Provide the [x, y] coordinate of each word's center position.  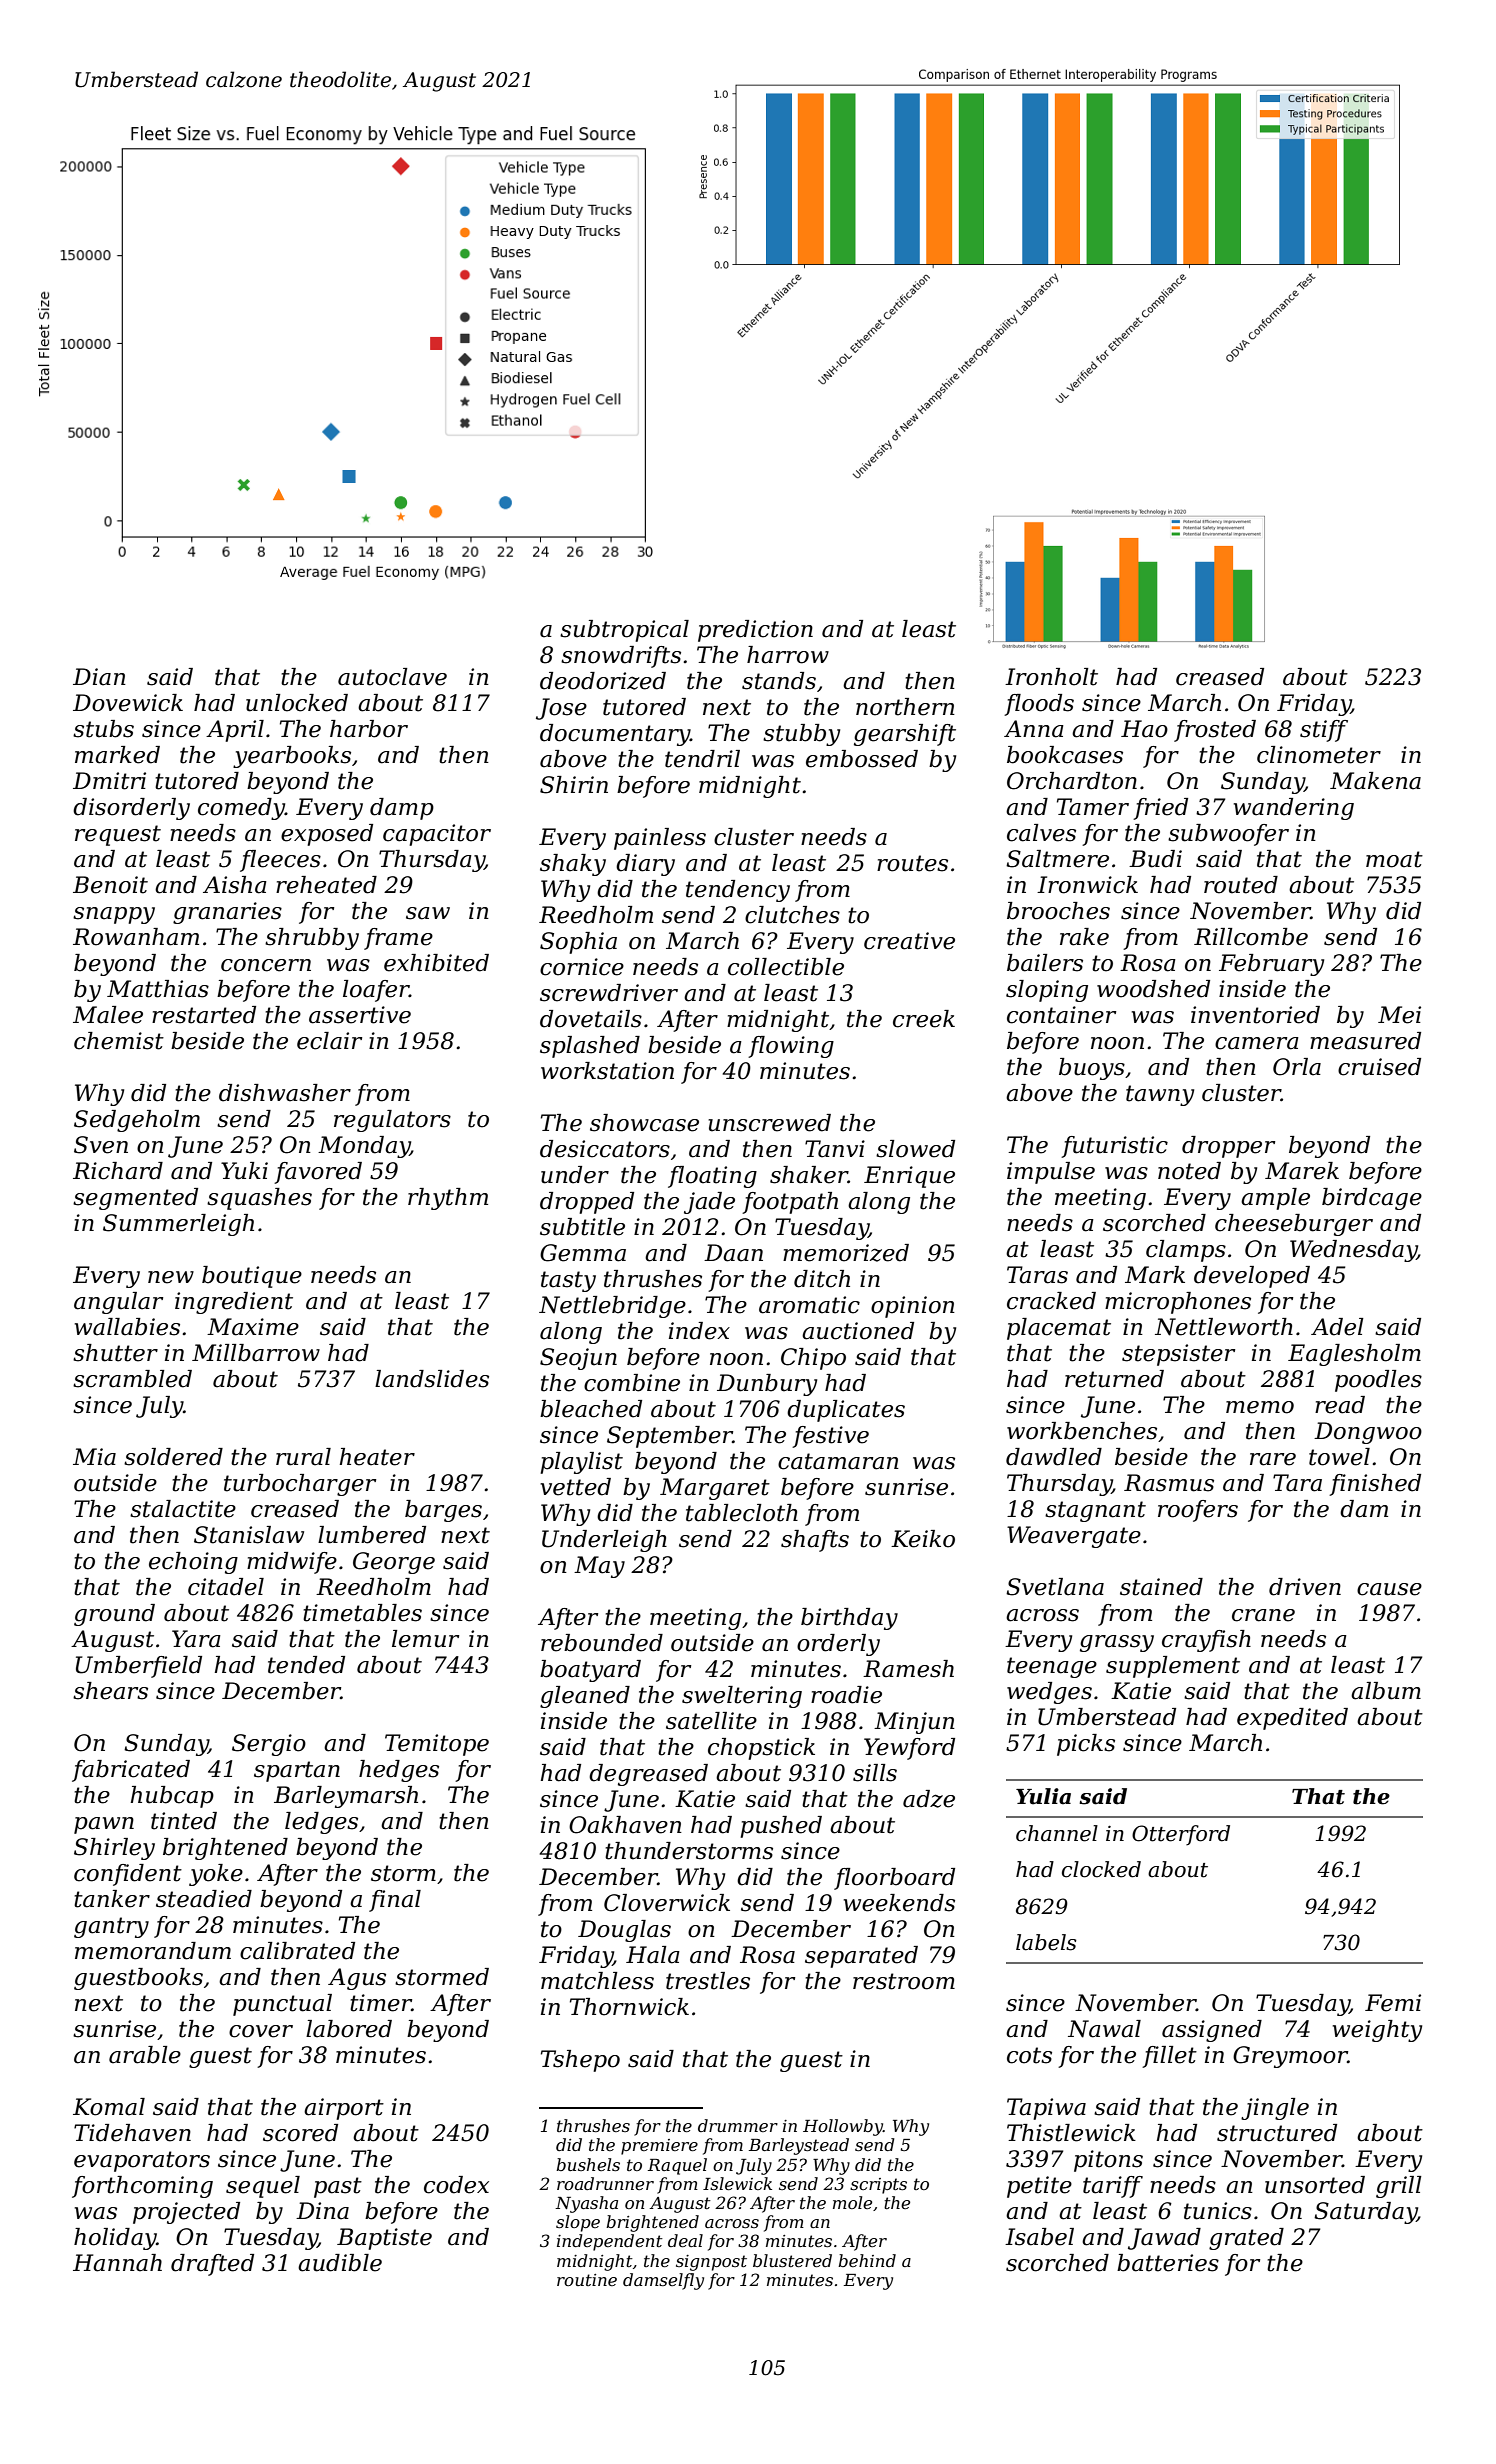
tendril [702, 759]
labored [349, 2029]
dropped [587, 1203]
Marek [1302, 1171]
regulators [392, 1121]
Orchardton [1072, 781]
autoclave [392, 677]
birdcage [1372, 1199]
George [394, 1563]
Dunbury [767, 1385]
